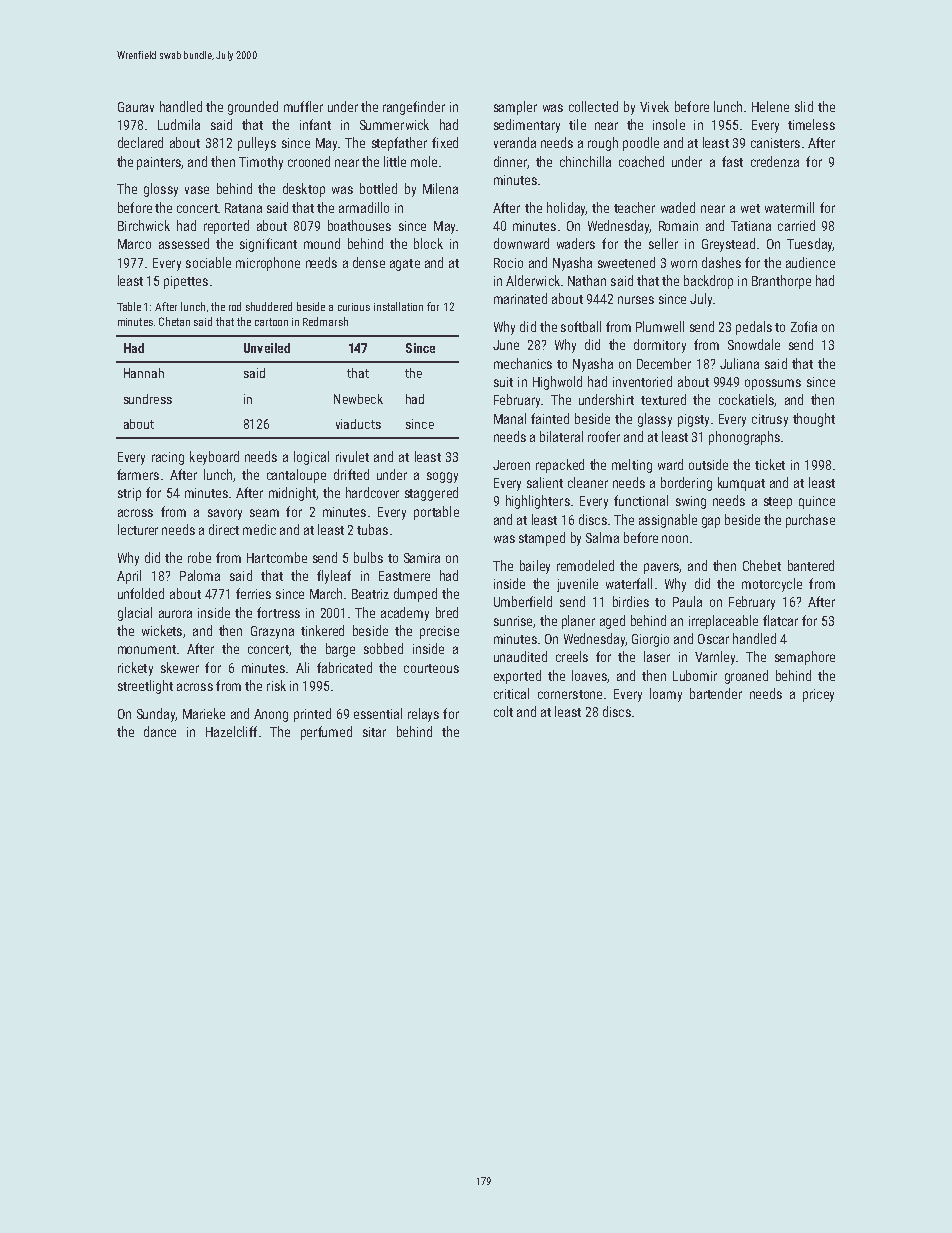  I want to click on flatcar, so click(780, 620).
